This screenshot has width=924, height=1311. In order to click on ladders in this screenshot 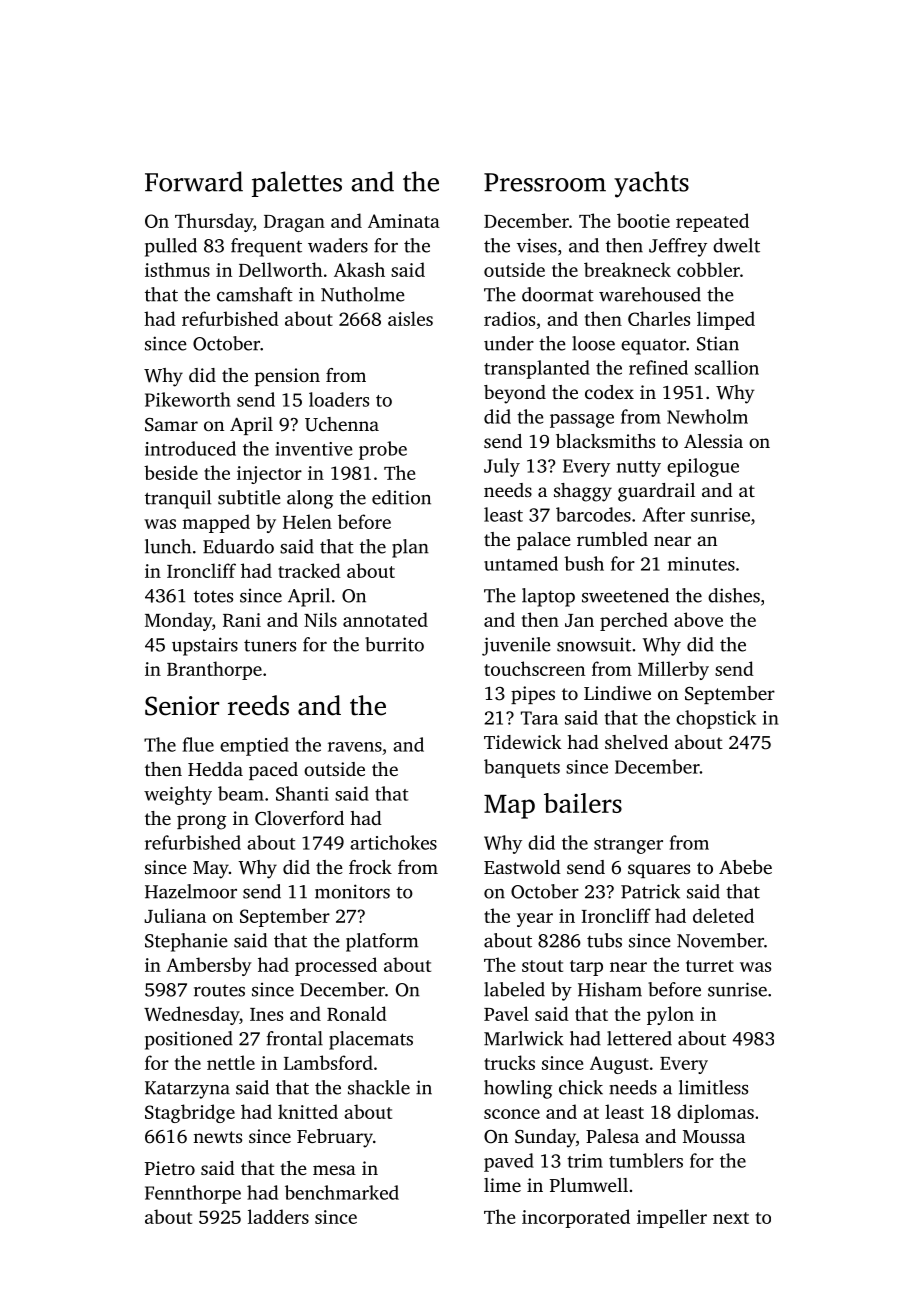, I will do `click(278, 1216)`.
